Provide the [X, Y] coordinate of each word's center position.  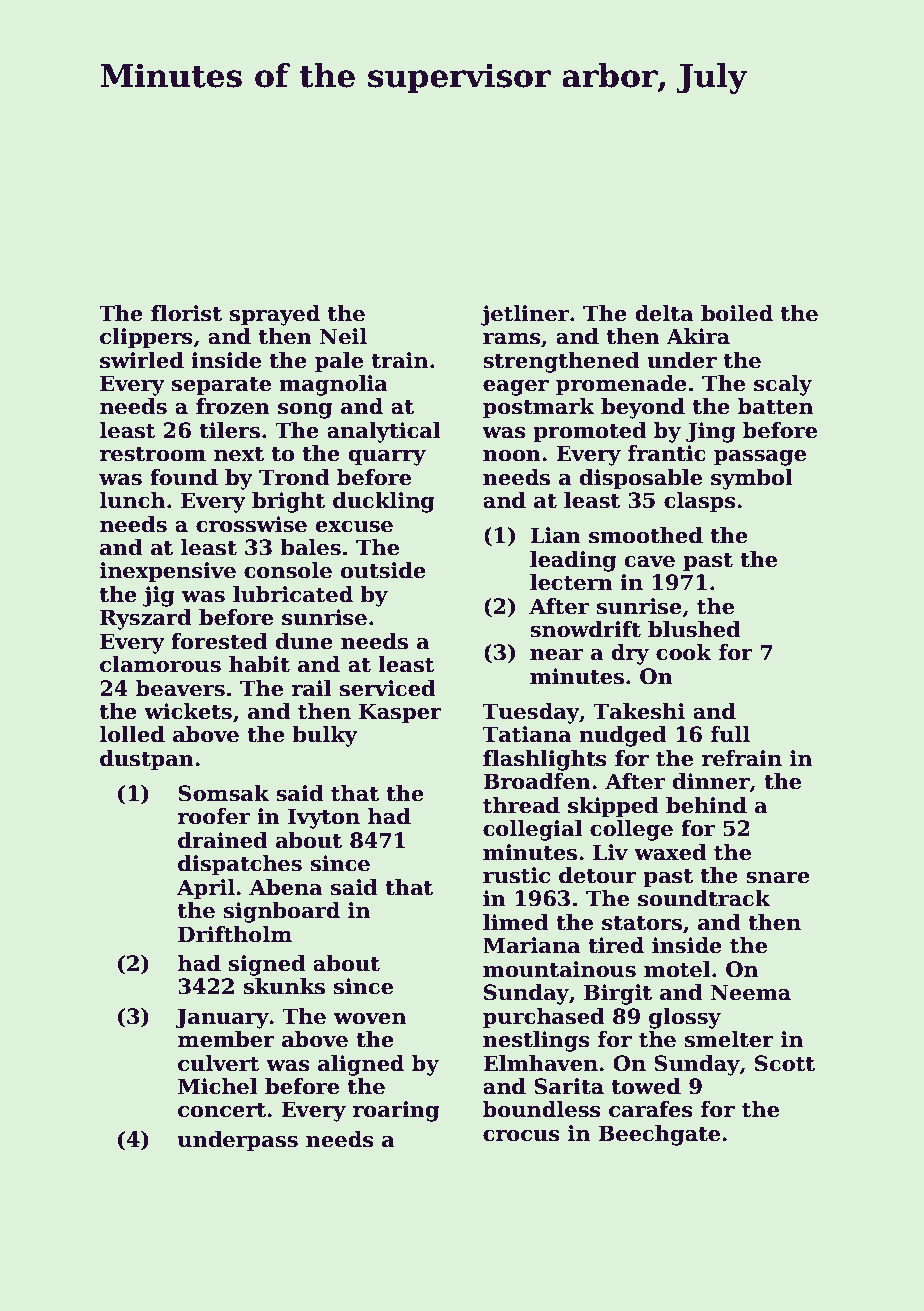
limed [515, 922]
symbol [752, 479]
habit [259, 664]
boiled [737, 313]
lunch [132, 500]
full [730, 734]
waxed [670, 852]
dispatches [240, 865]
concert [222, 1110]
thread [521, 805]
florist [186, 313]
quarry [387, 458]
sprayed [275, 315]
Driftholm [235, 934]
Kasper [400, 713]
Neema [751, 992]
